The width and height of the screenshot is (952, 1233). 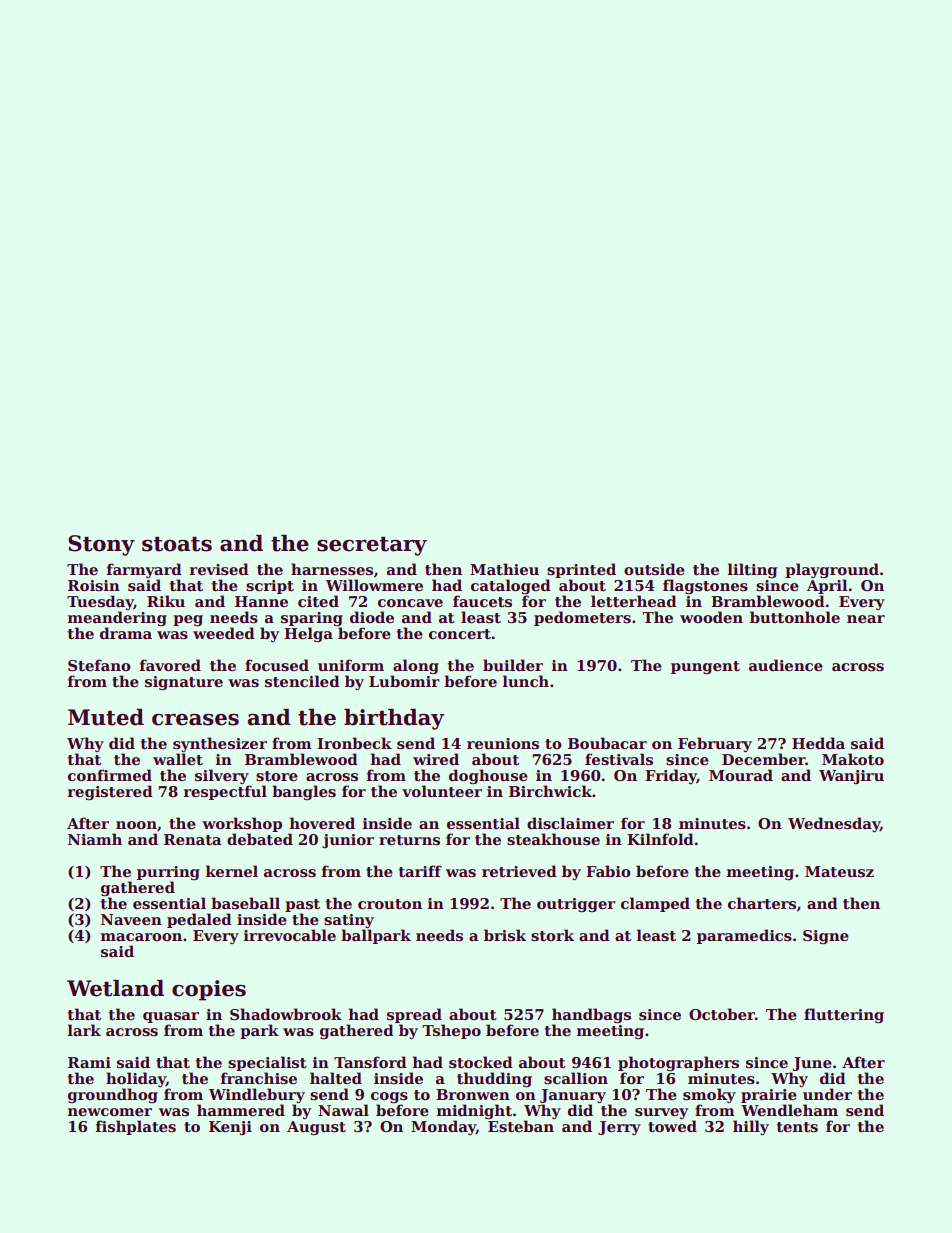 What do you see at coordinates (839, 872) in the screenshot?
I see `Mateusz` at bounding box center [839, 872].
